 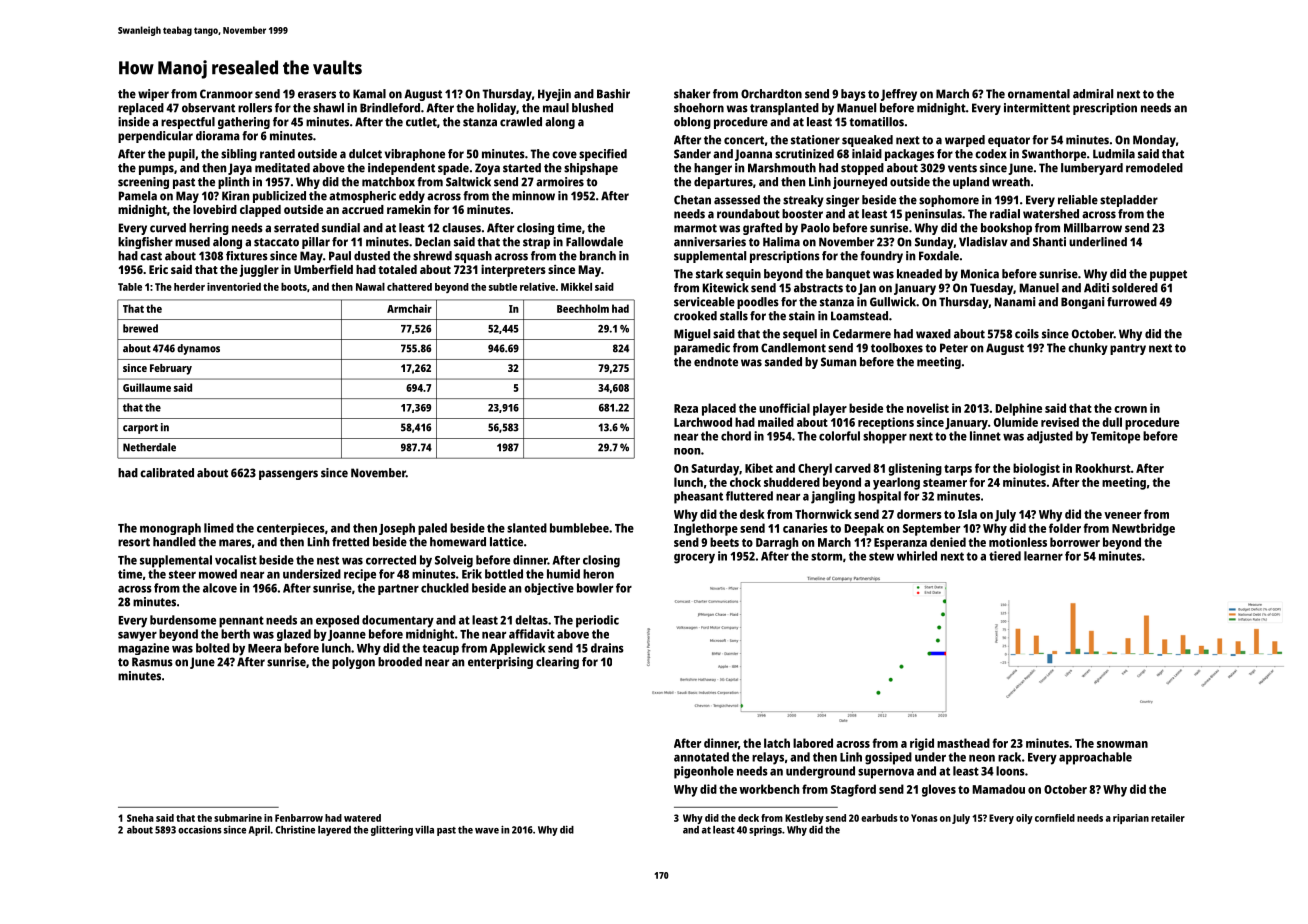 What do you see at coordinates (527, 528) in the screenshot?
I see `slanted` at bounding box center [527, 528].
